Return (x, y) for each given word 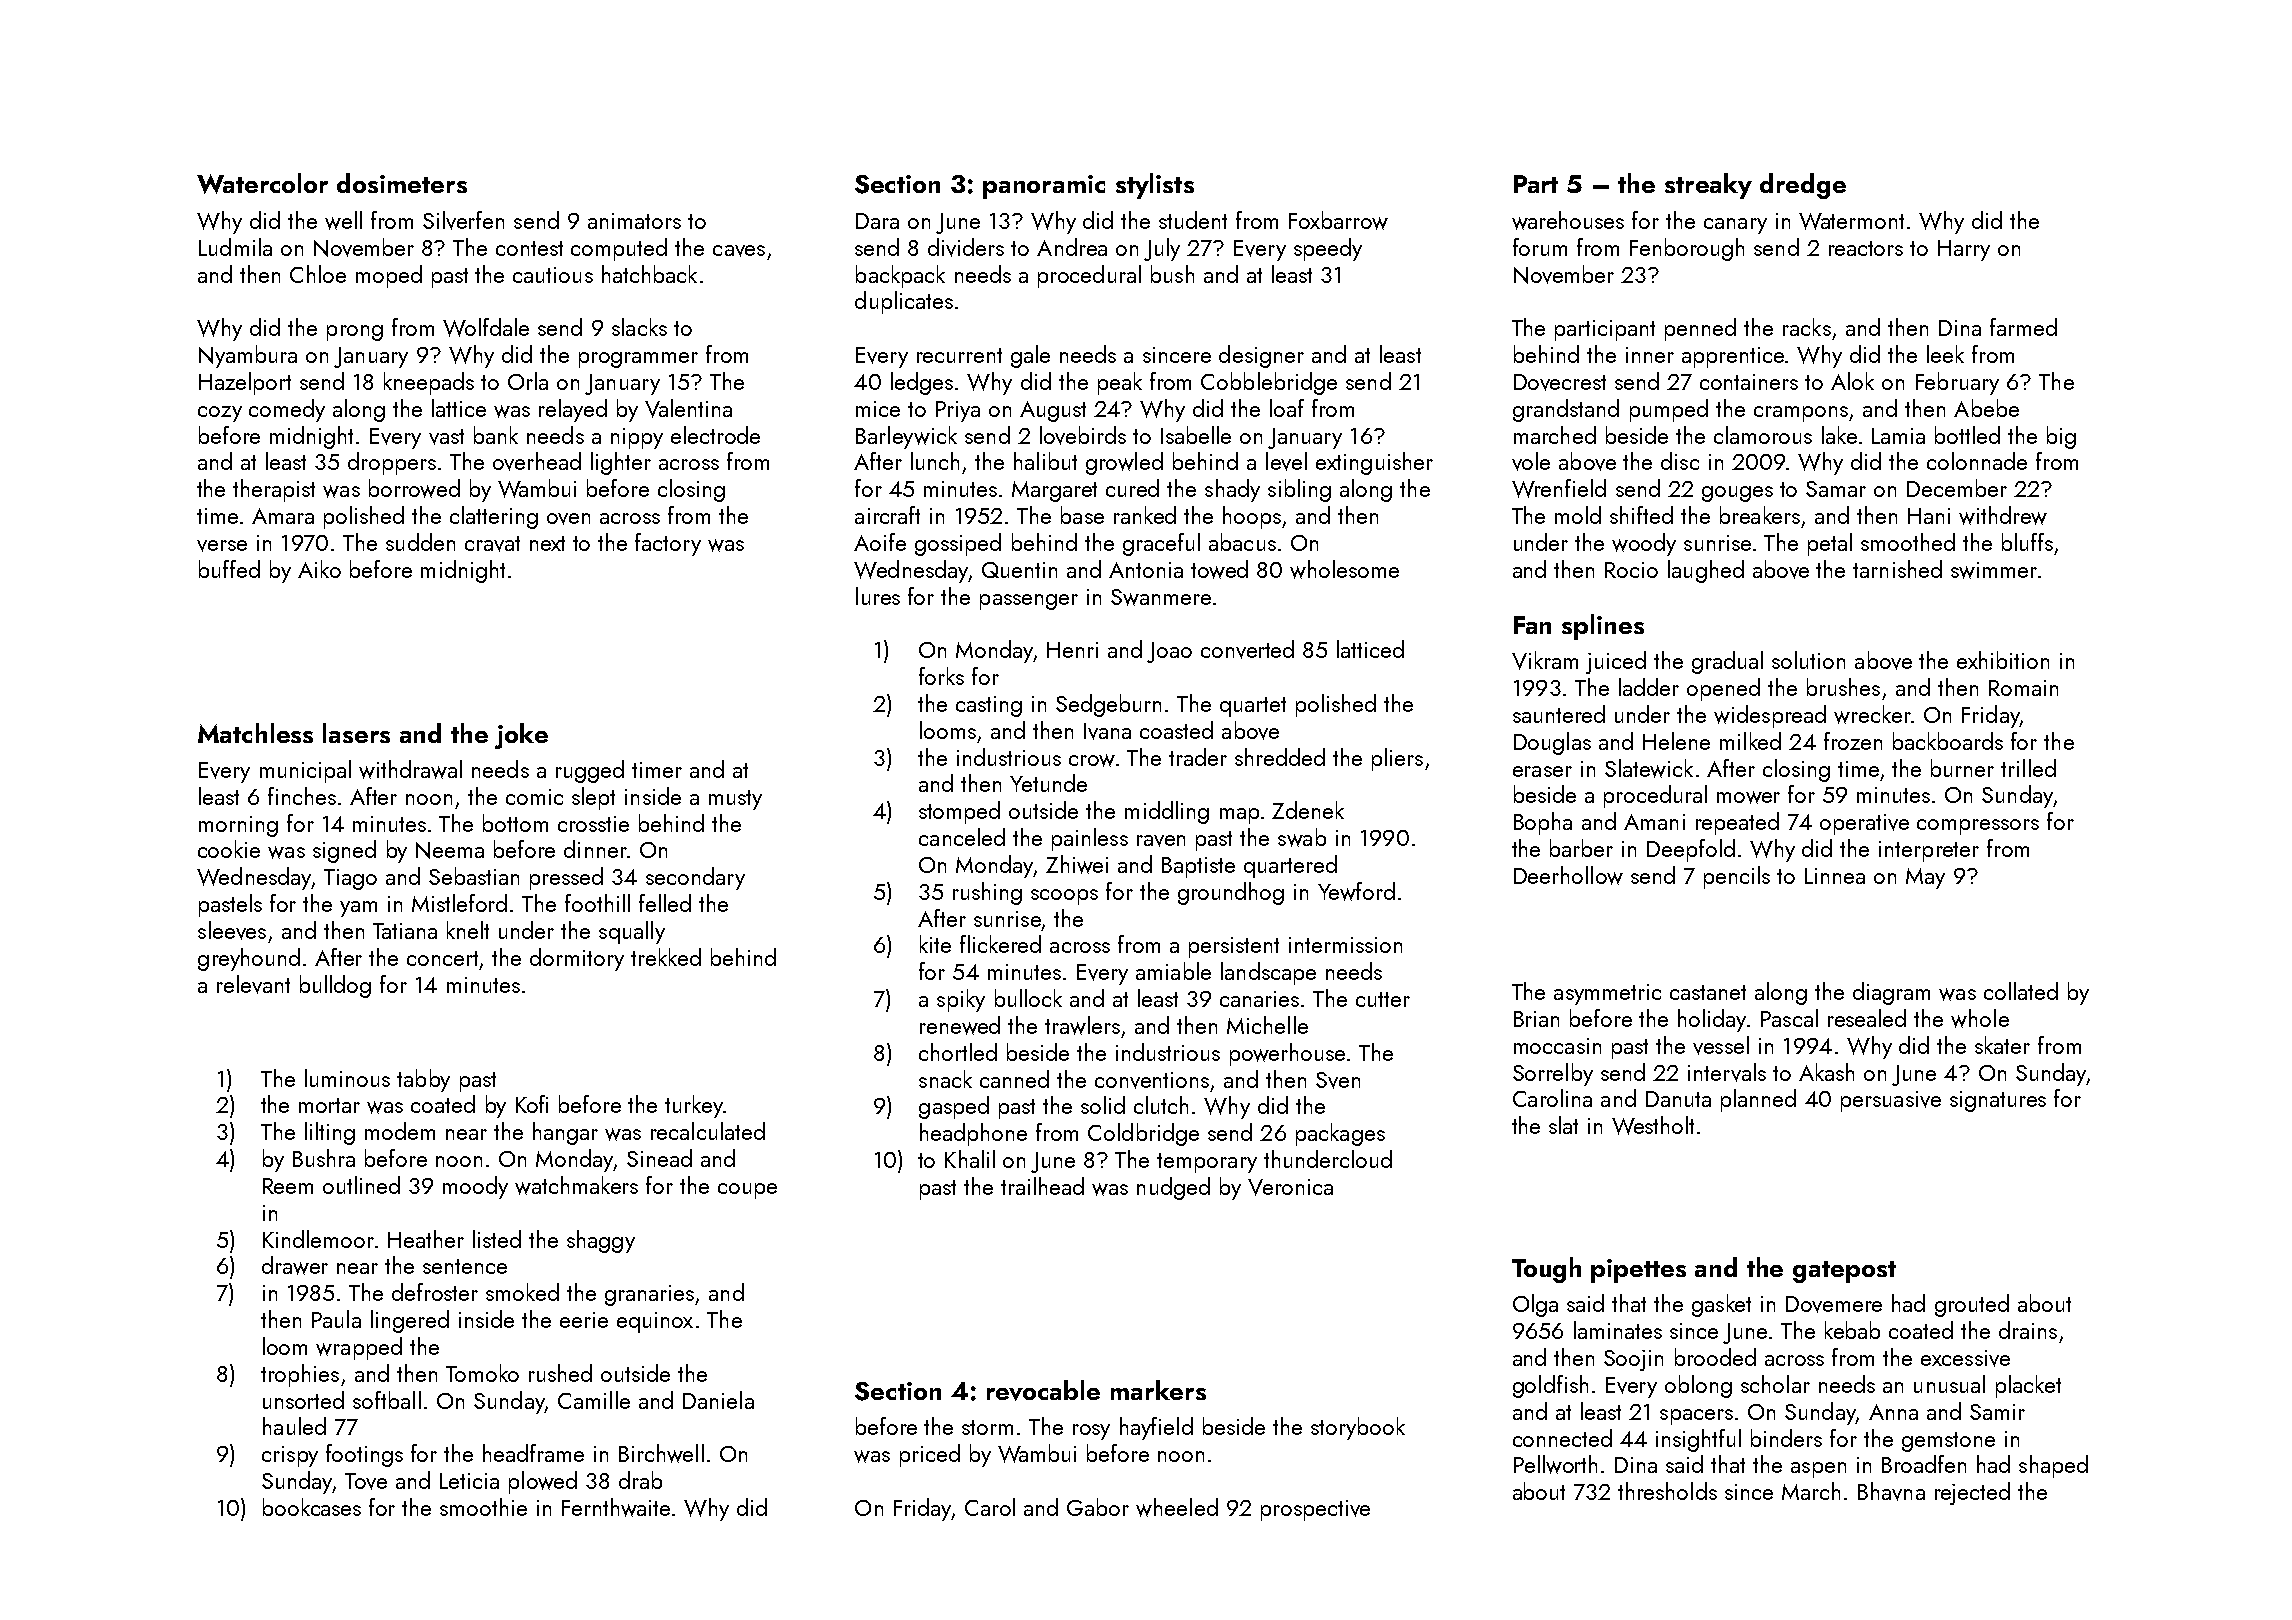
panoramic (1044, 187)
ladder (1649, 687)
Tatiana (405, 931)
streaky (1708, 186)
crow (1092, 760)
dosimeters (402, 183)
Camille (594, 1400)
